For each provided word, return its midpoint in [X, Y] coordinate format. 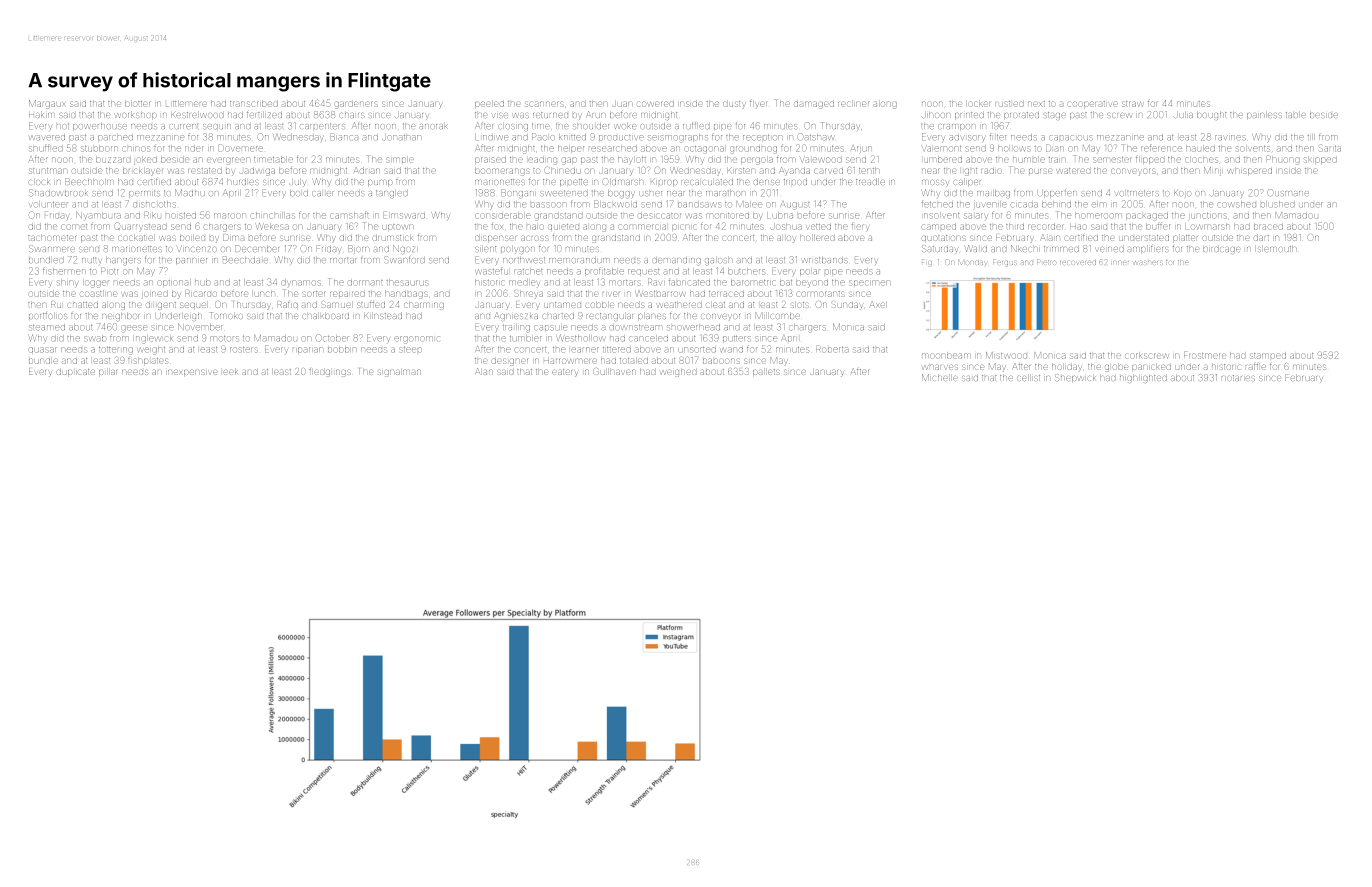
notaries [1238, 378]
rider [194, 148]
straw [1132, 104]
